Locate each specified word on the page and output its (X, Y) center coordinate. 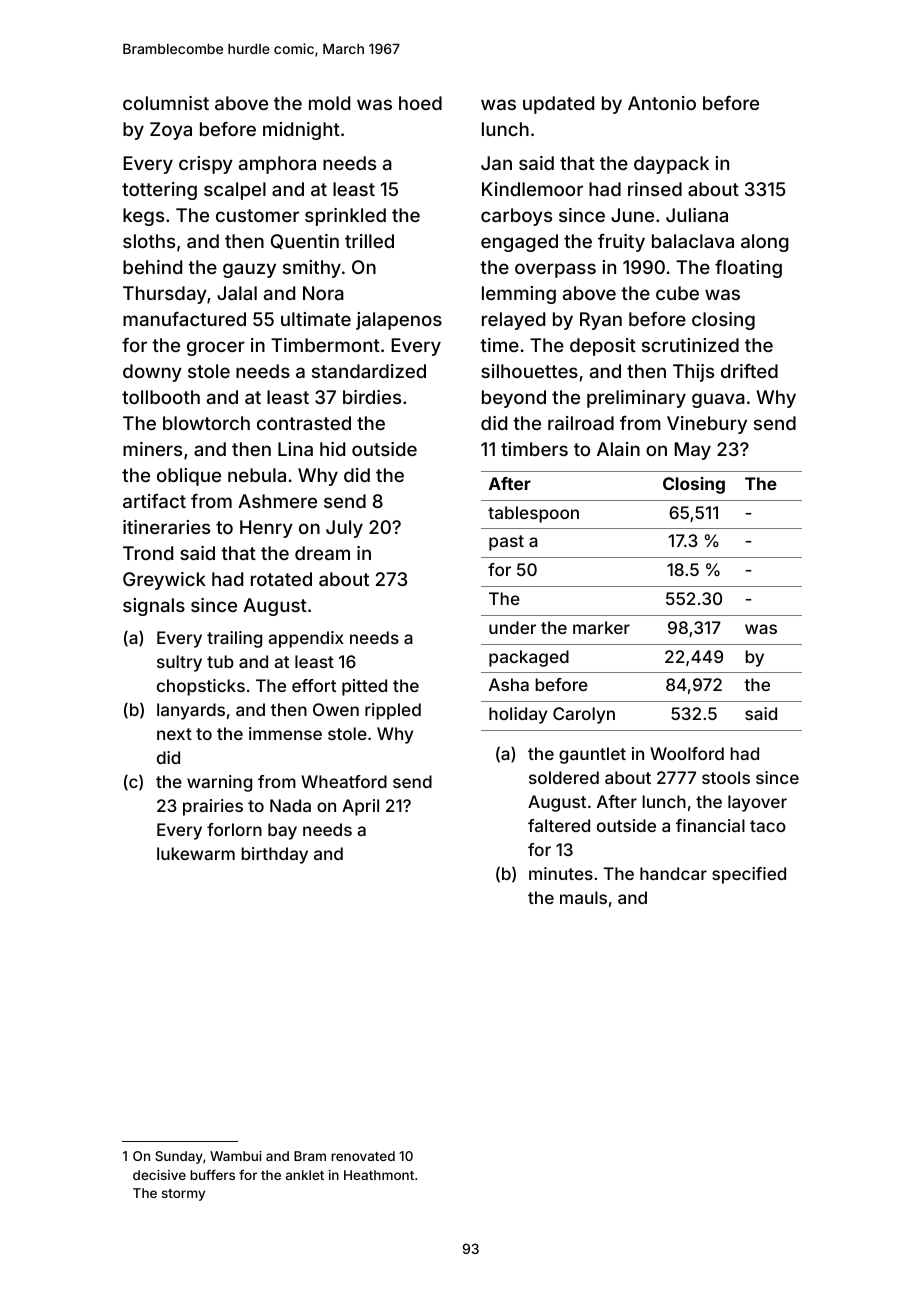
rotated (281, 579)
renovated (363, 1156)
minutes (561, 873)
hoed (420, 103)
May (693, 451)
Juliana (697, 215)
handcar (673, 873)
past (506, 543)
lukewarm (196, 853)
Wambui (236, 1156)
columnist (166, 103)
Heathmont (379, 1175)
